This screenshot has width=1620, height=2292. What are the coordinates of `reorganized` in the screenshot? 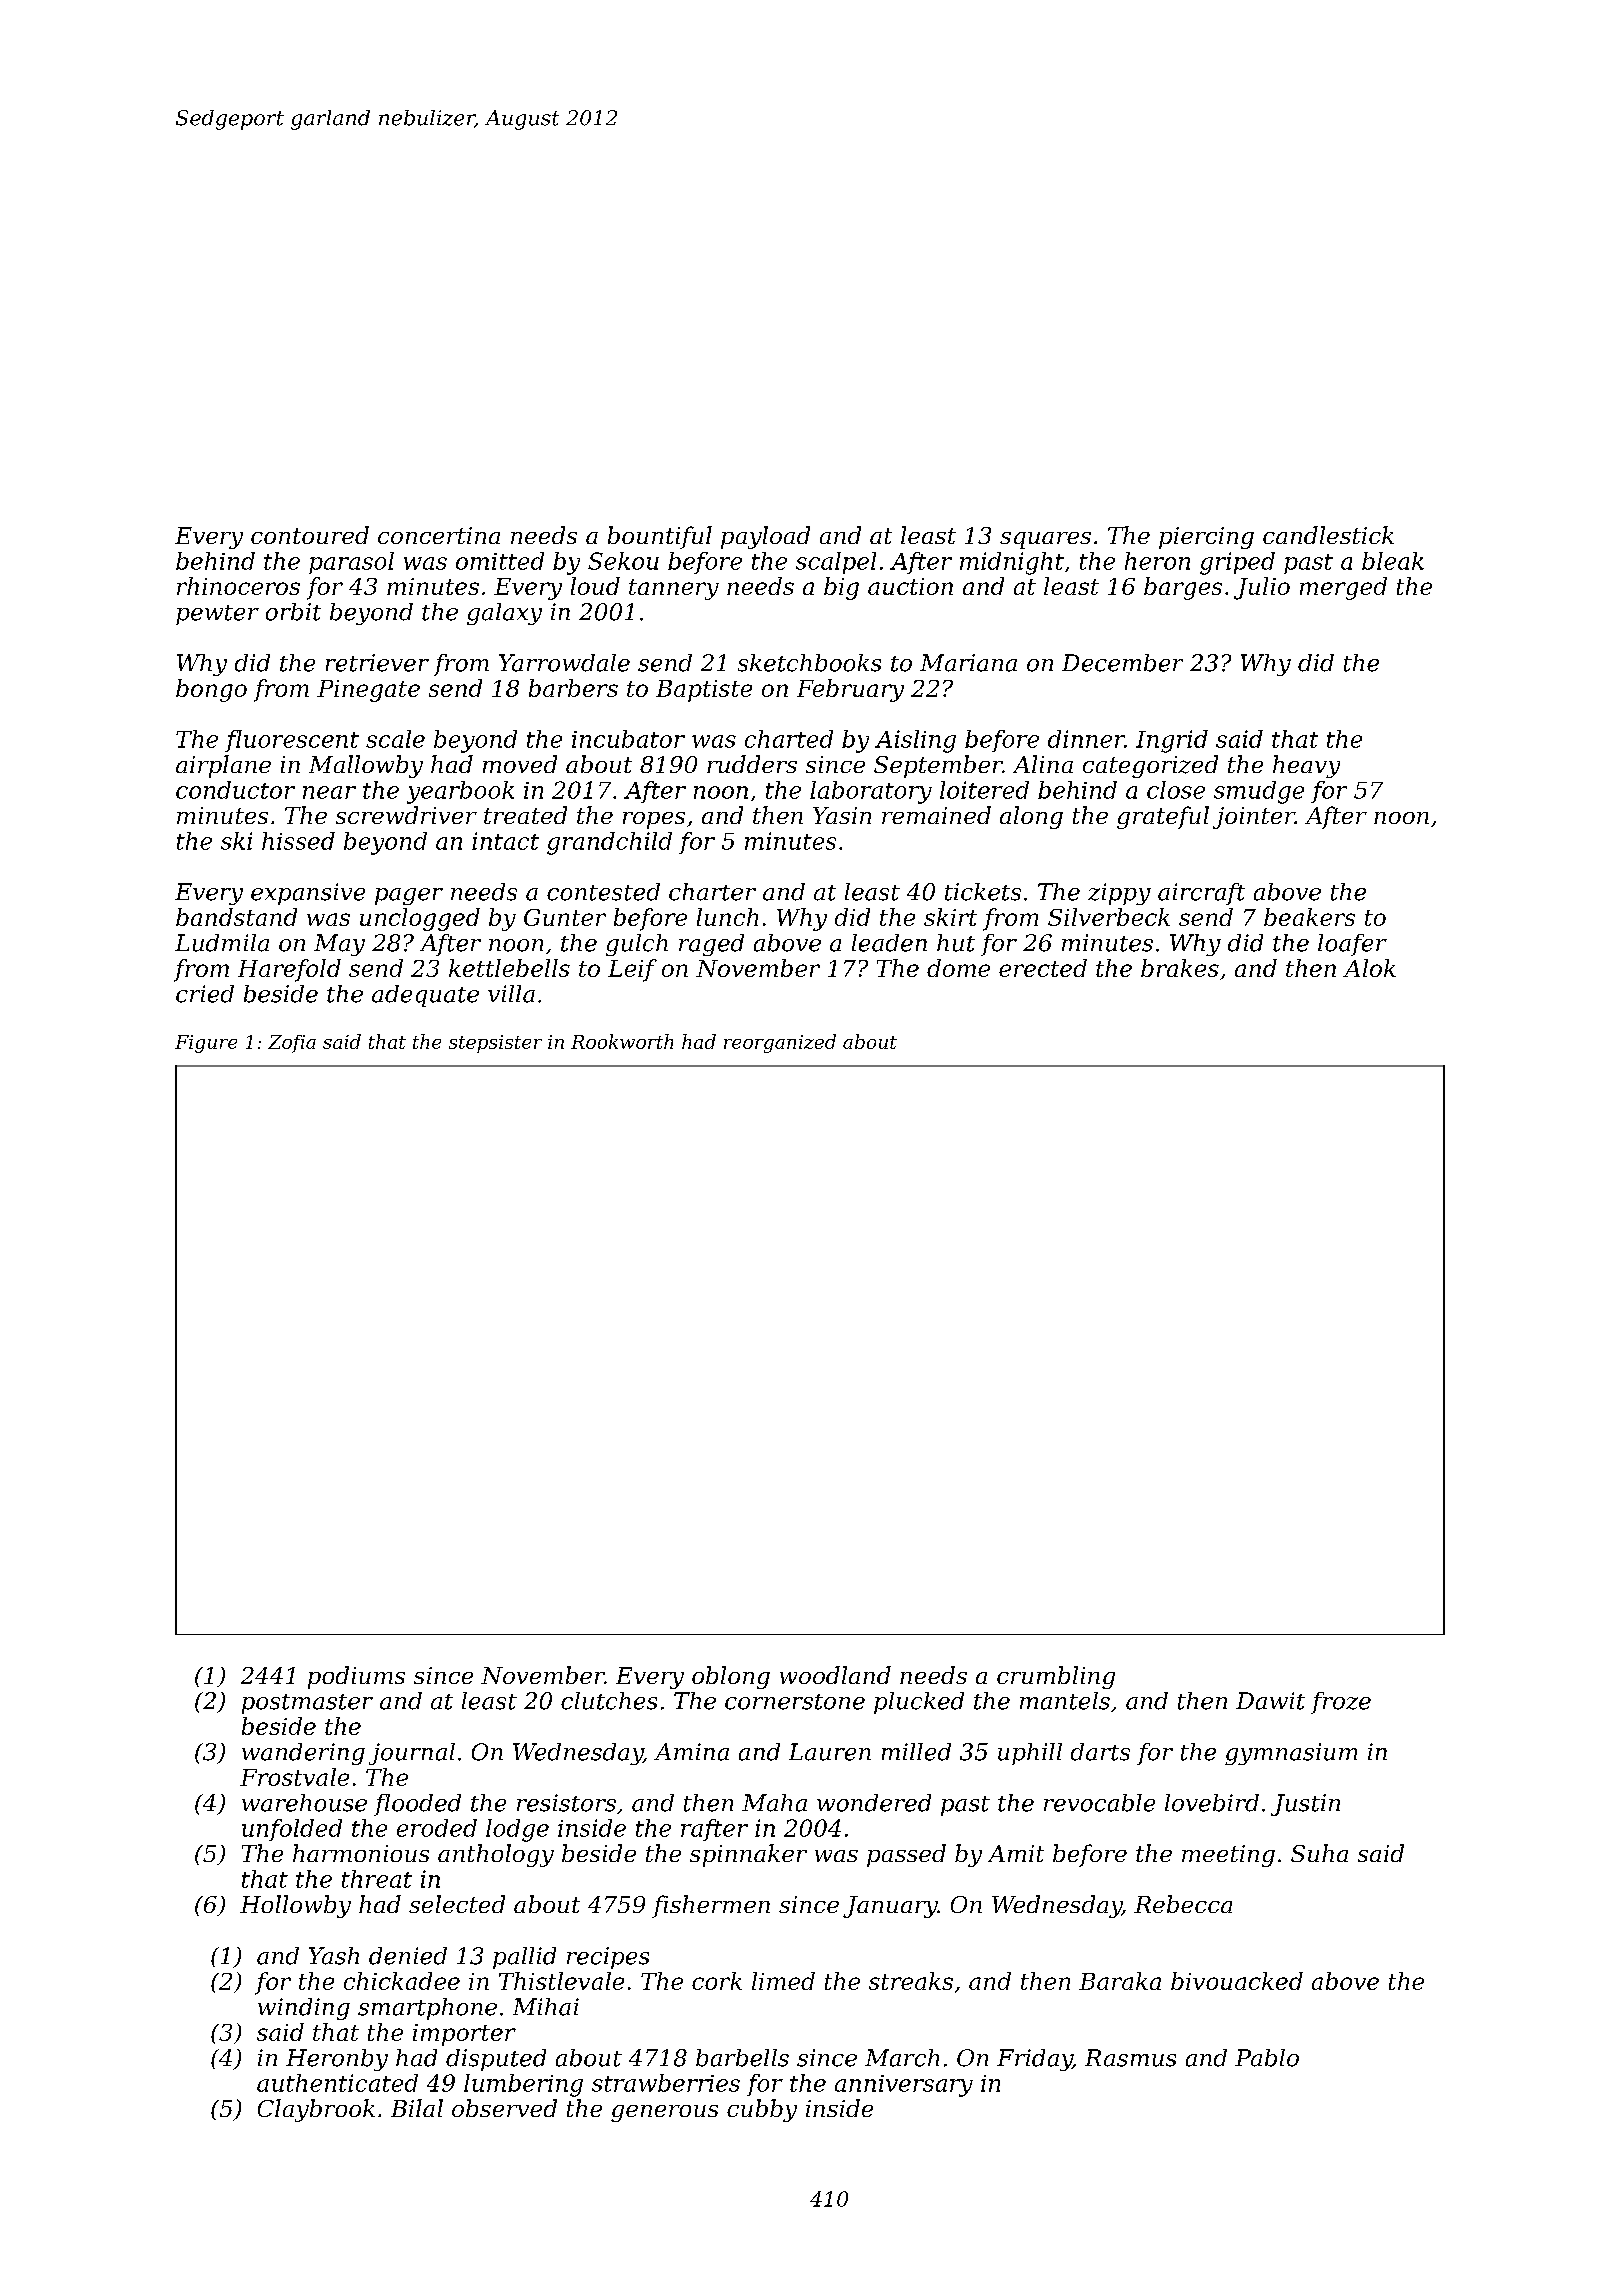 It's located at (780, 1043).
